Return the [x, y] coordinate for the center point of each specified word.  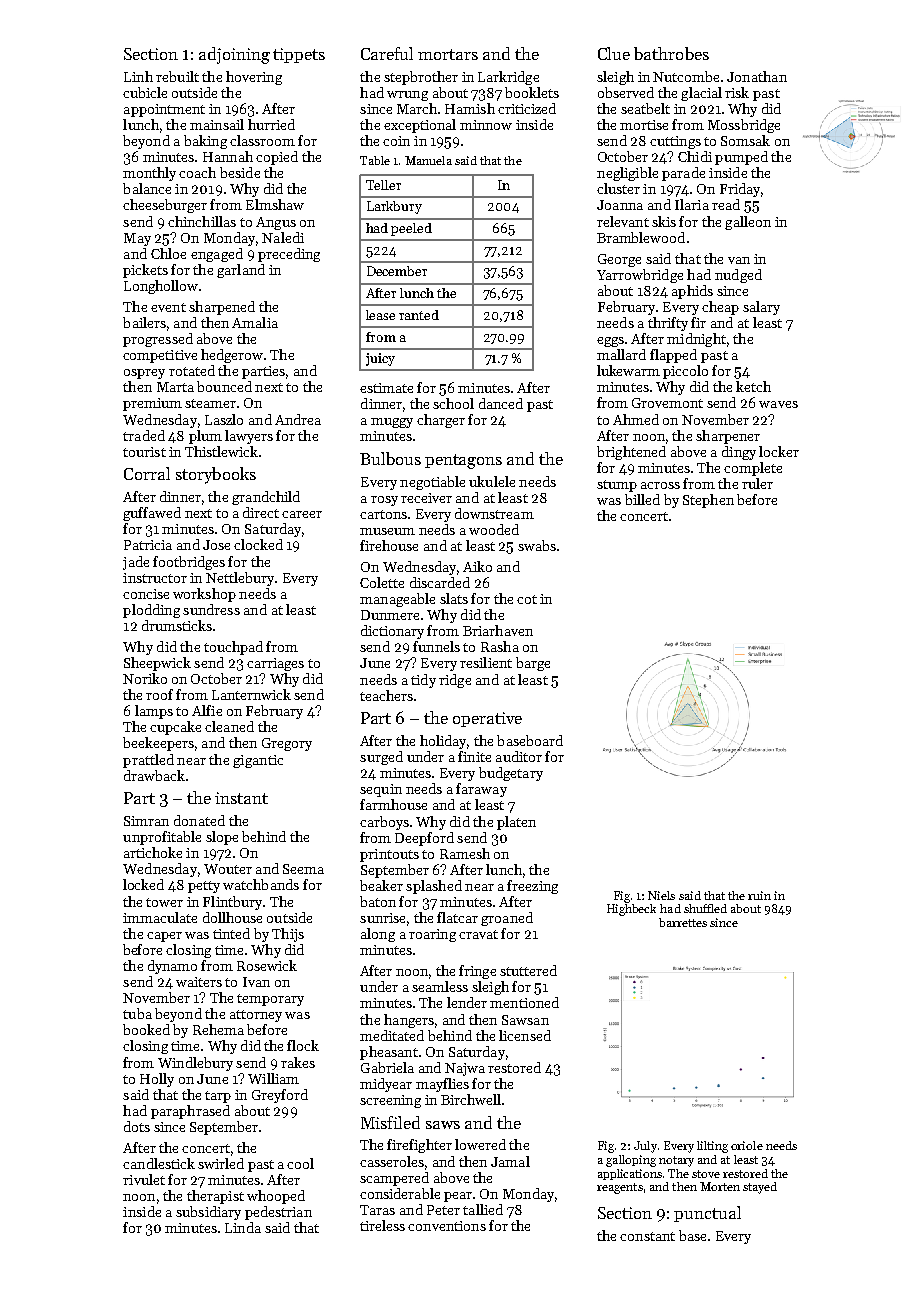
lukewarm [628, 370]
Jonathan [757, 76]
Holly [157, 1080]
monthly [149, 174]
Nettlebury [240, 579]
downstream [494, 513]
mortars [448, 54]
